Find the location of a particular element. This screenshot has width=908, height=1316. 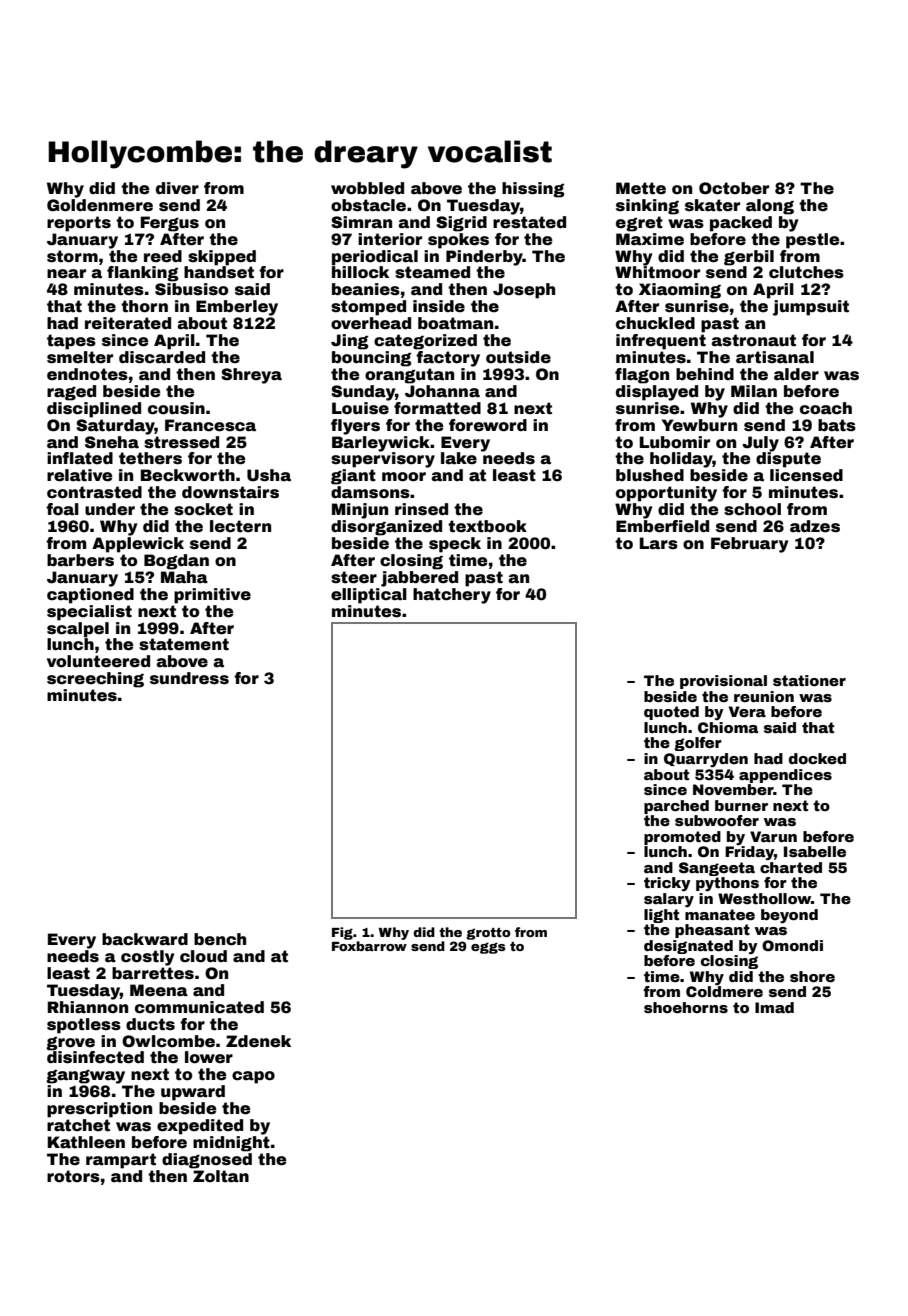

shoehorns is located at coordinates (686, 1007).
